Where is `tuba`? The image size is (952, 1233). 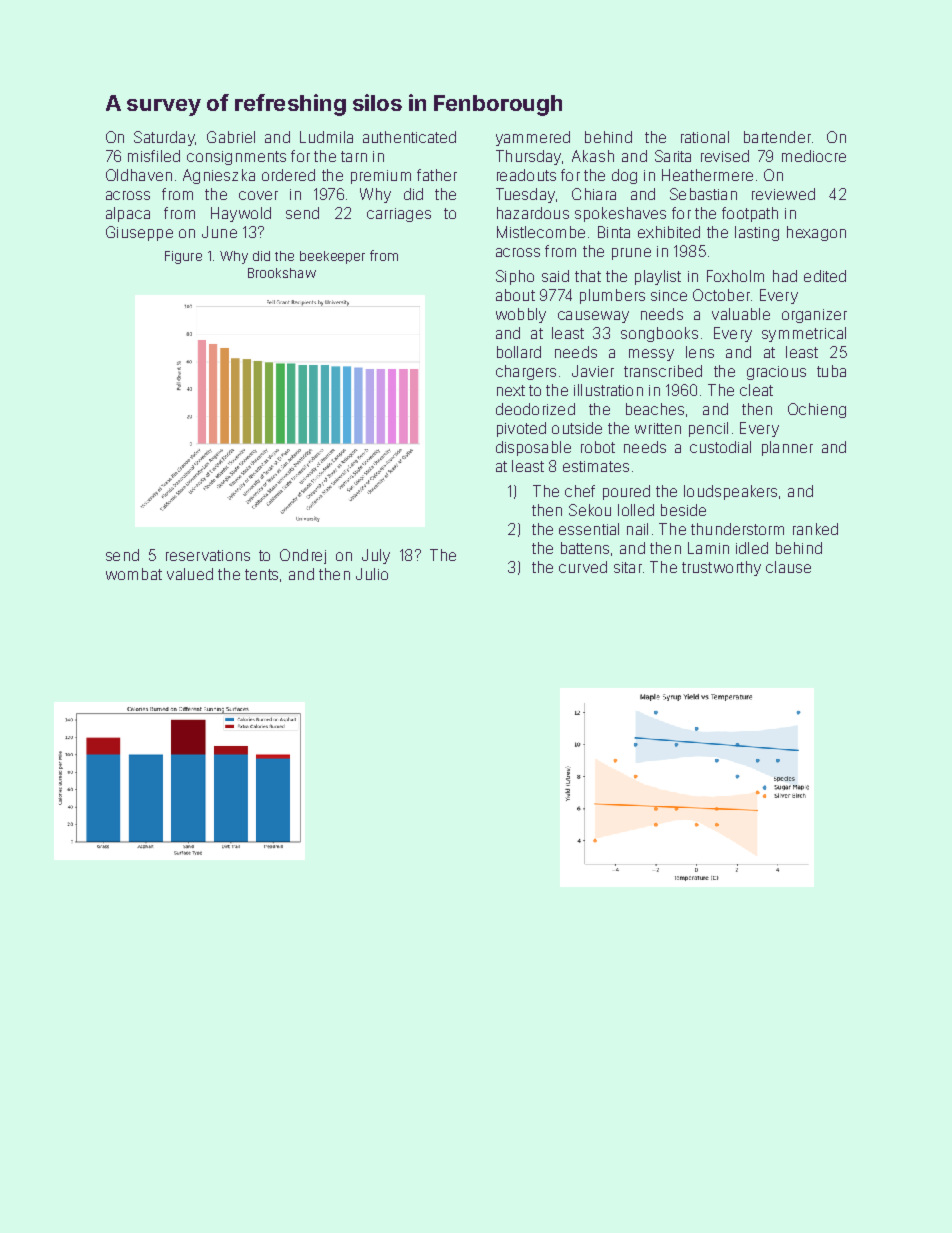
tuba is located at coordinates (831, 371).
